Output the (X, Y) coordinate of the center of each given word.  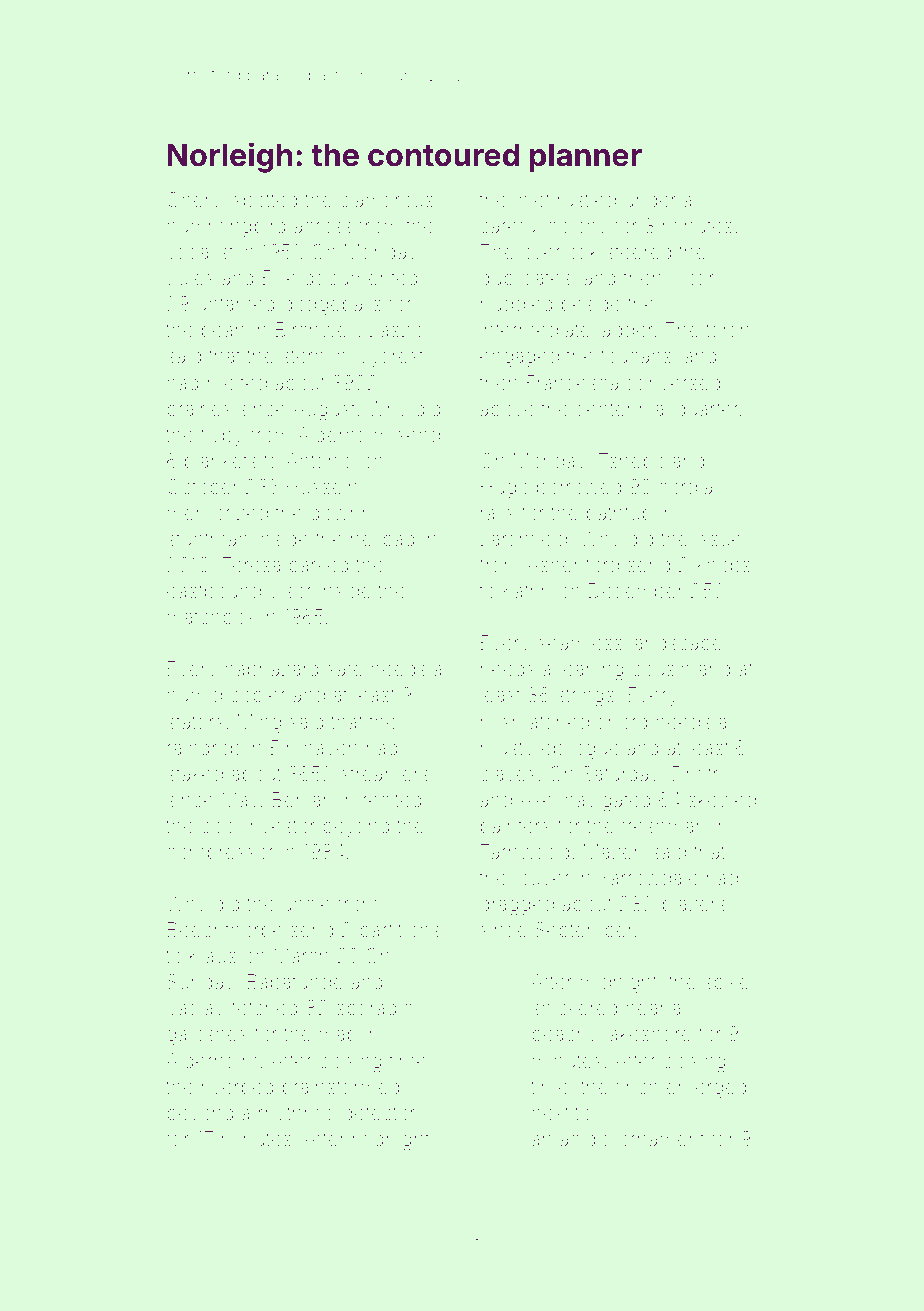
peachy (565, 1035)
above (507, 408)
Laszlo (398, 329)
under (650, 199)
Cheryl (196, 201)
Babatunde (295, 981)
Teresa (251, 564)
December (636, 590)
